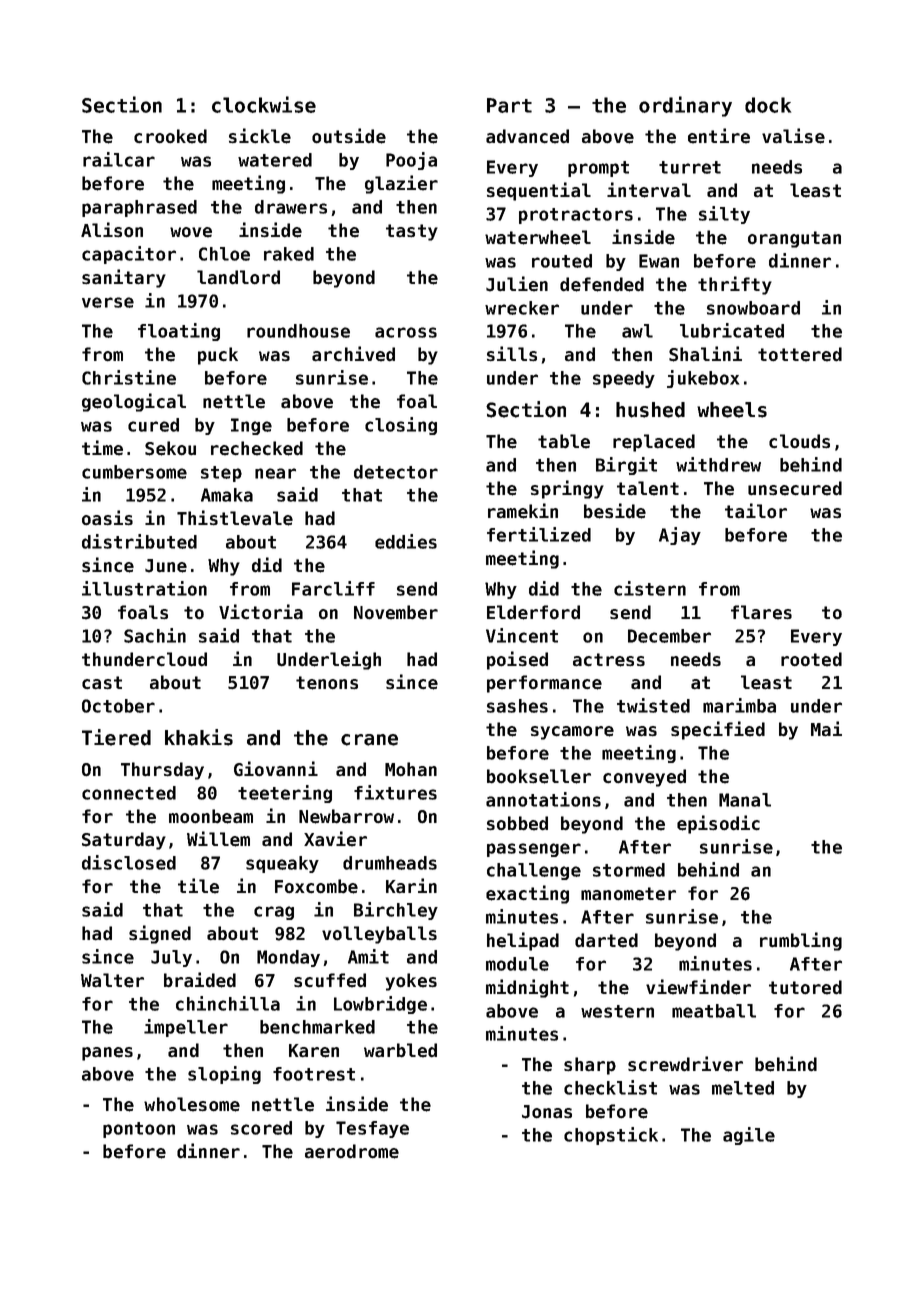 This screenshot has height=1311, width=924. Describe the element at coordinates (761, 612) in the screenshot. I see `flares` at that location.
